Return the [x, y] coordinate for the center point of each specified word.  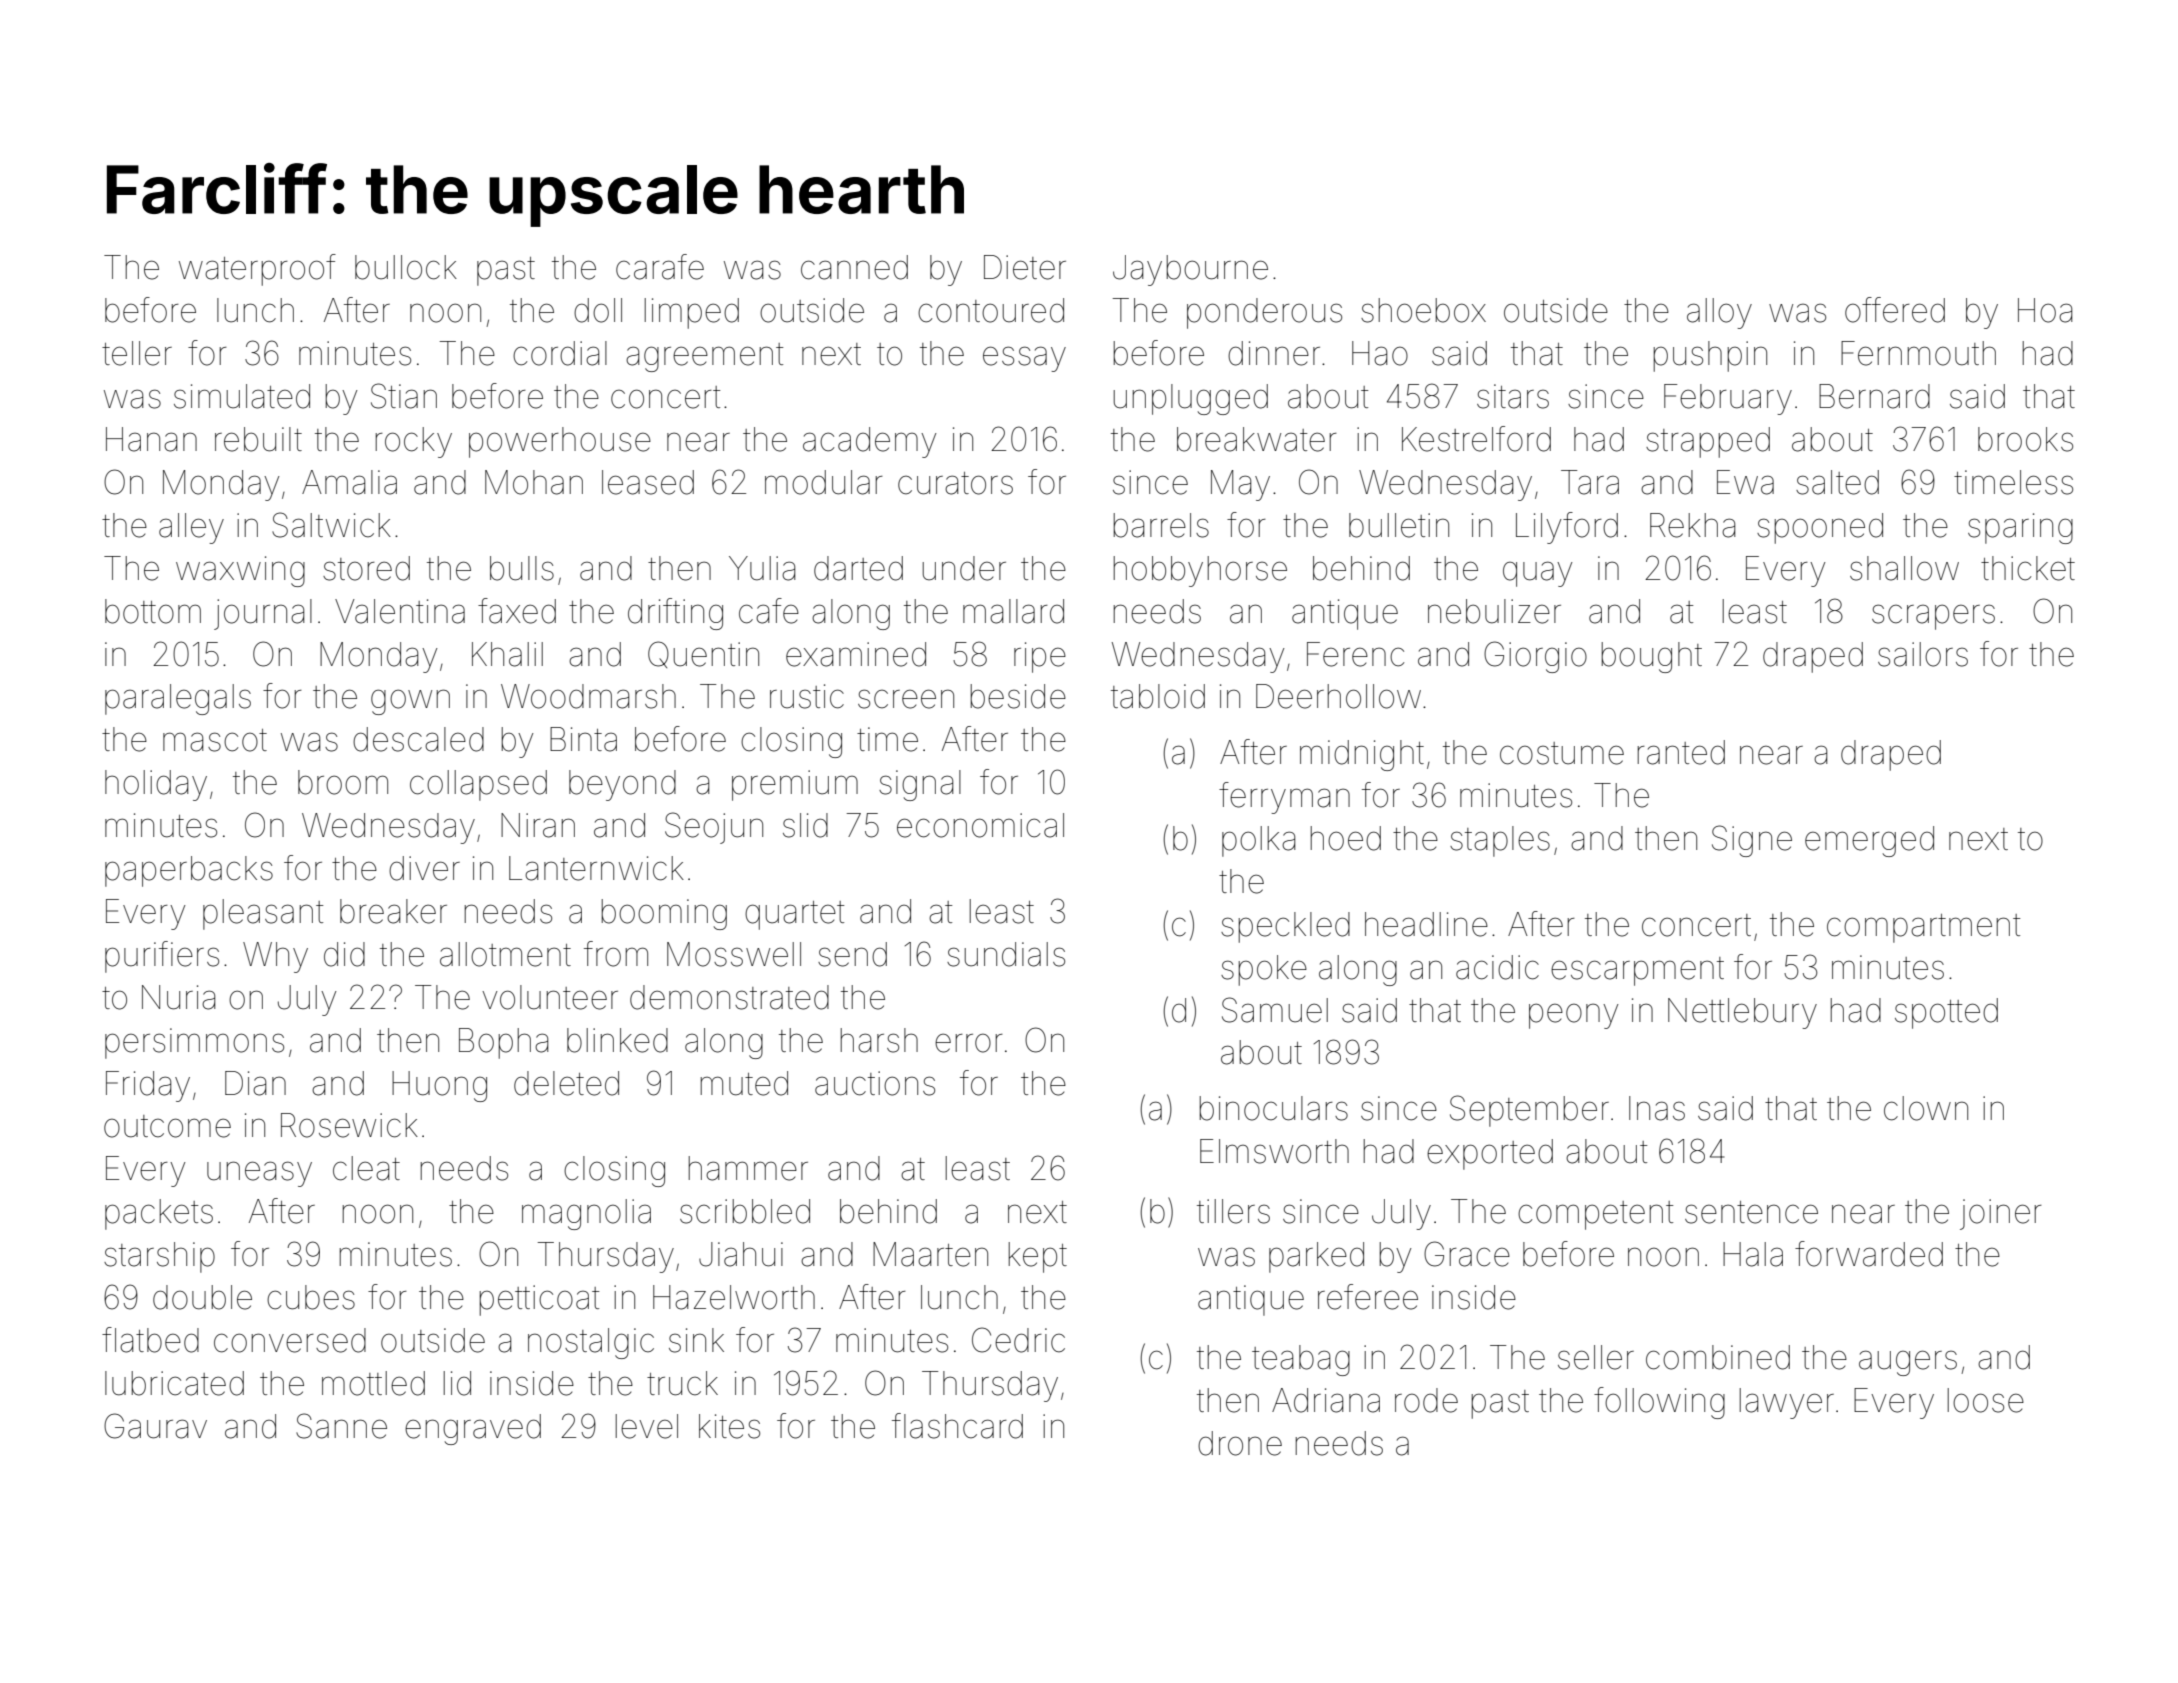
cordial [560, 353]
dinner [1274, 353]
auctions [875, 1083]
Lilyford [1567, 528]
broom [343, 782]
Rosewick [349, 1125]
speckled [1285, 927]
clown [1926, 1108]
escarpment [1637, 971]
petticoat [540, 1300]
